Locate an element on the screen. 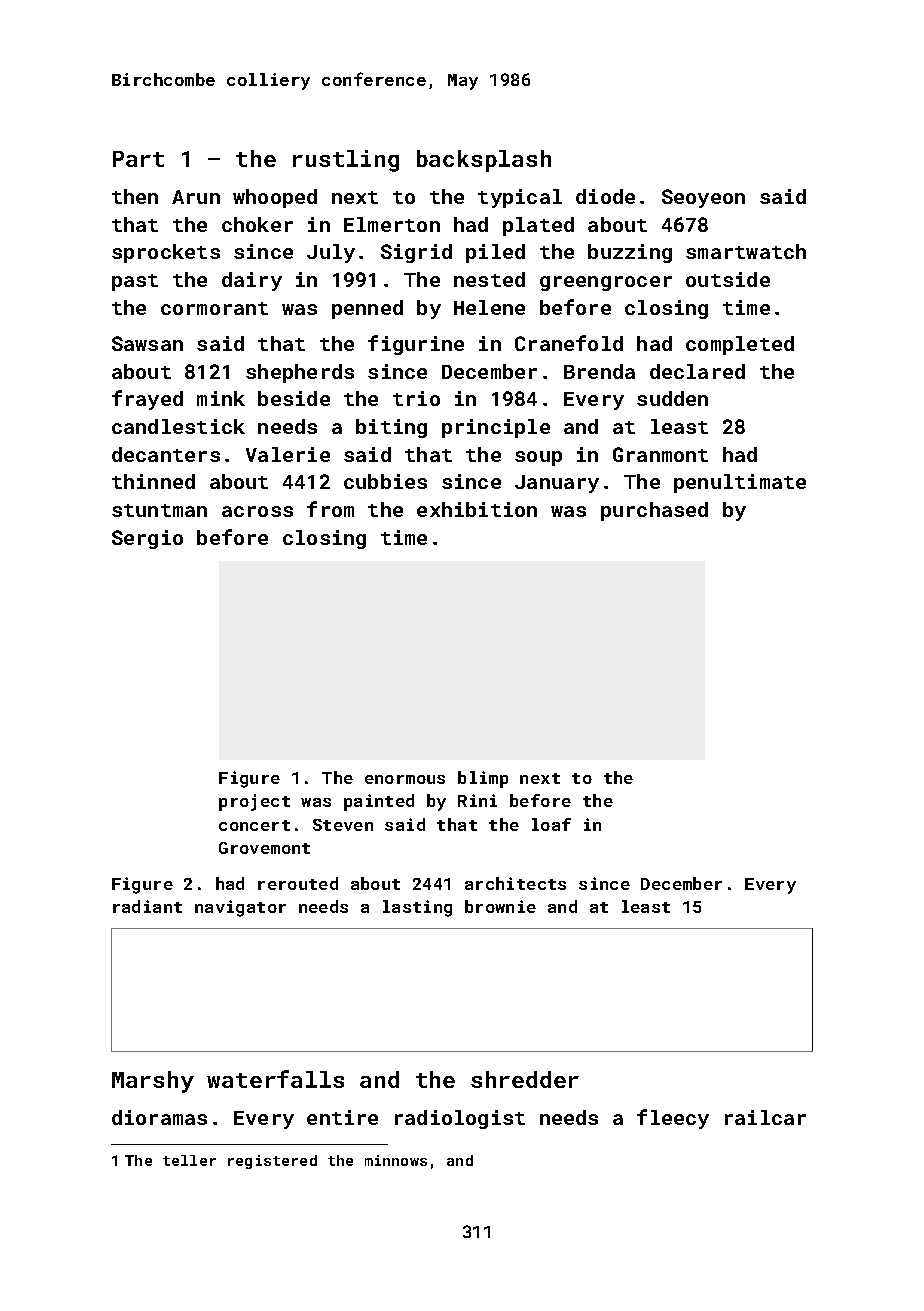 This screenshot has width=924, height=1311. enormous is located at coordinates (405, 779).
